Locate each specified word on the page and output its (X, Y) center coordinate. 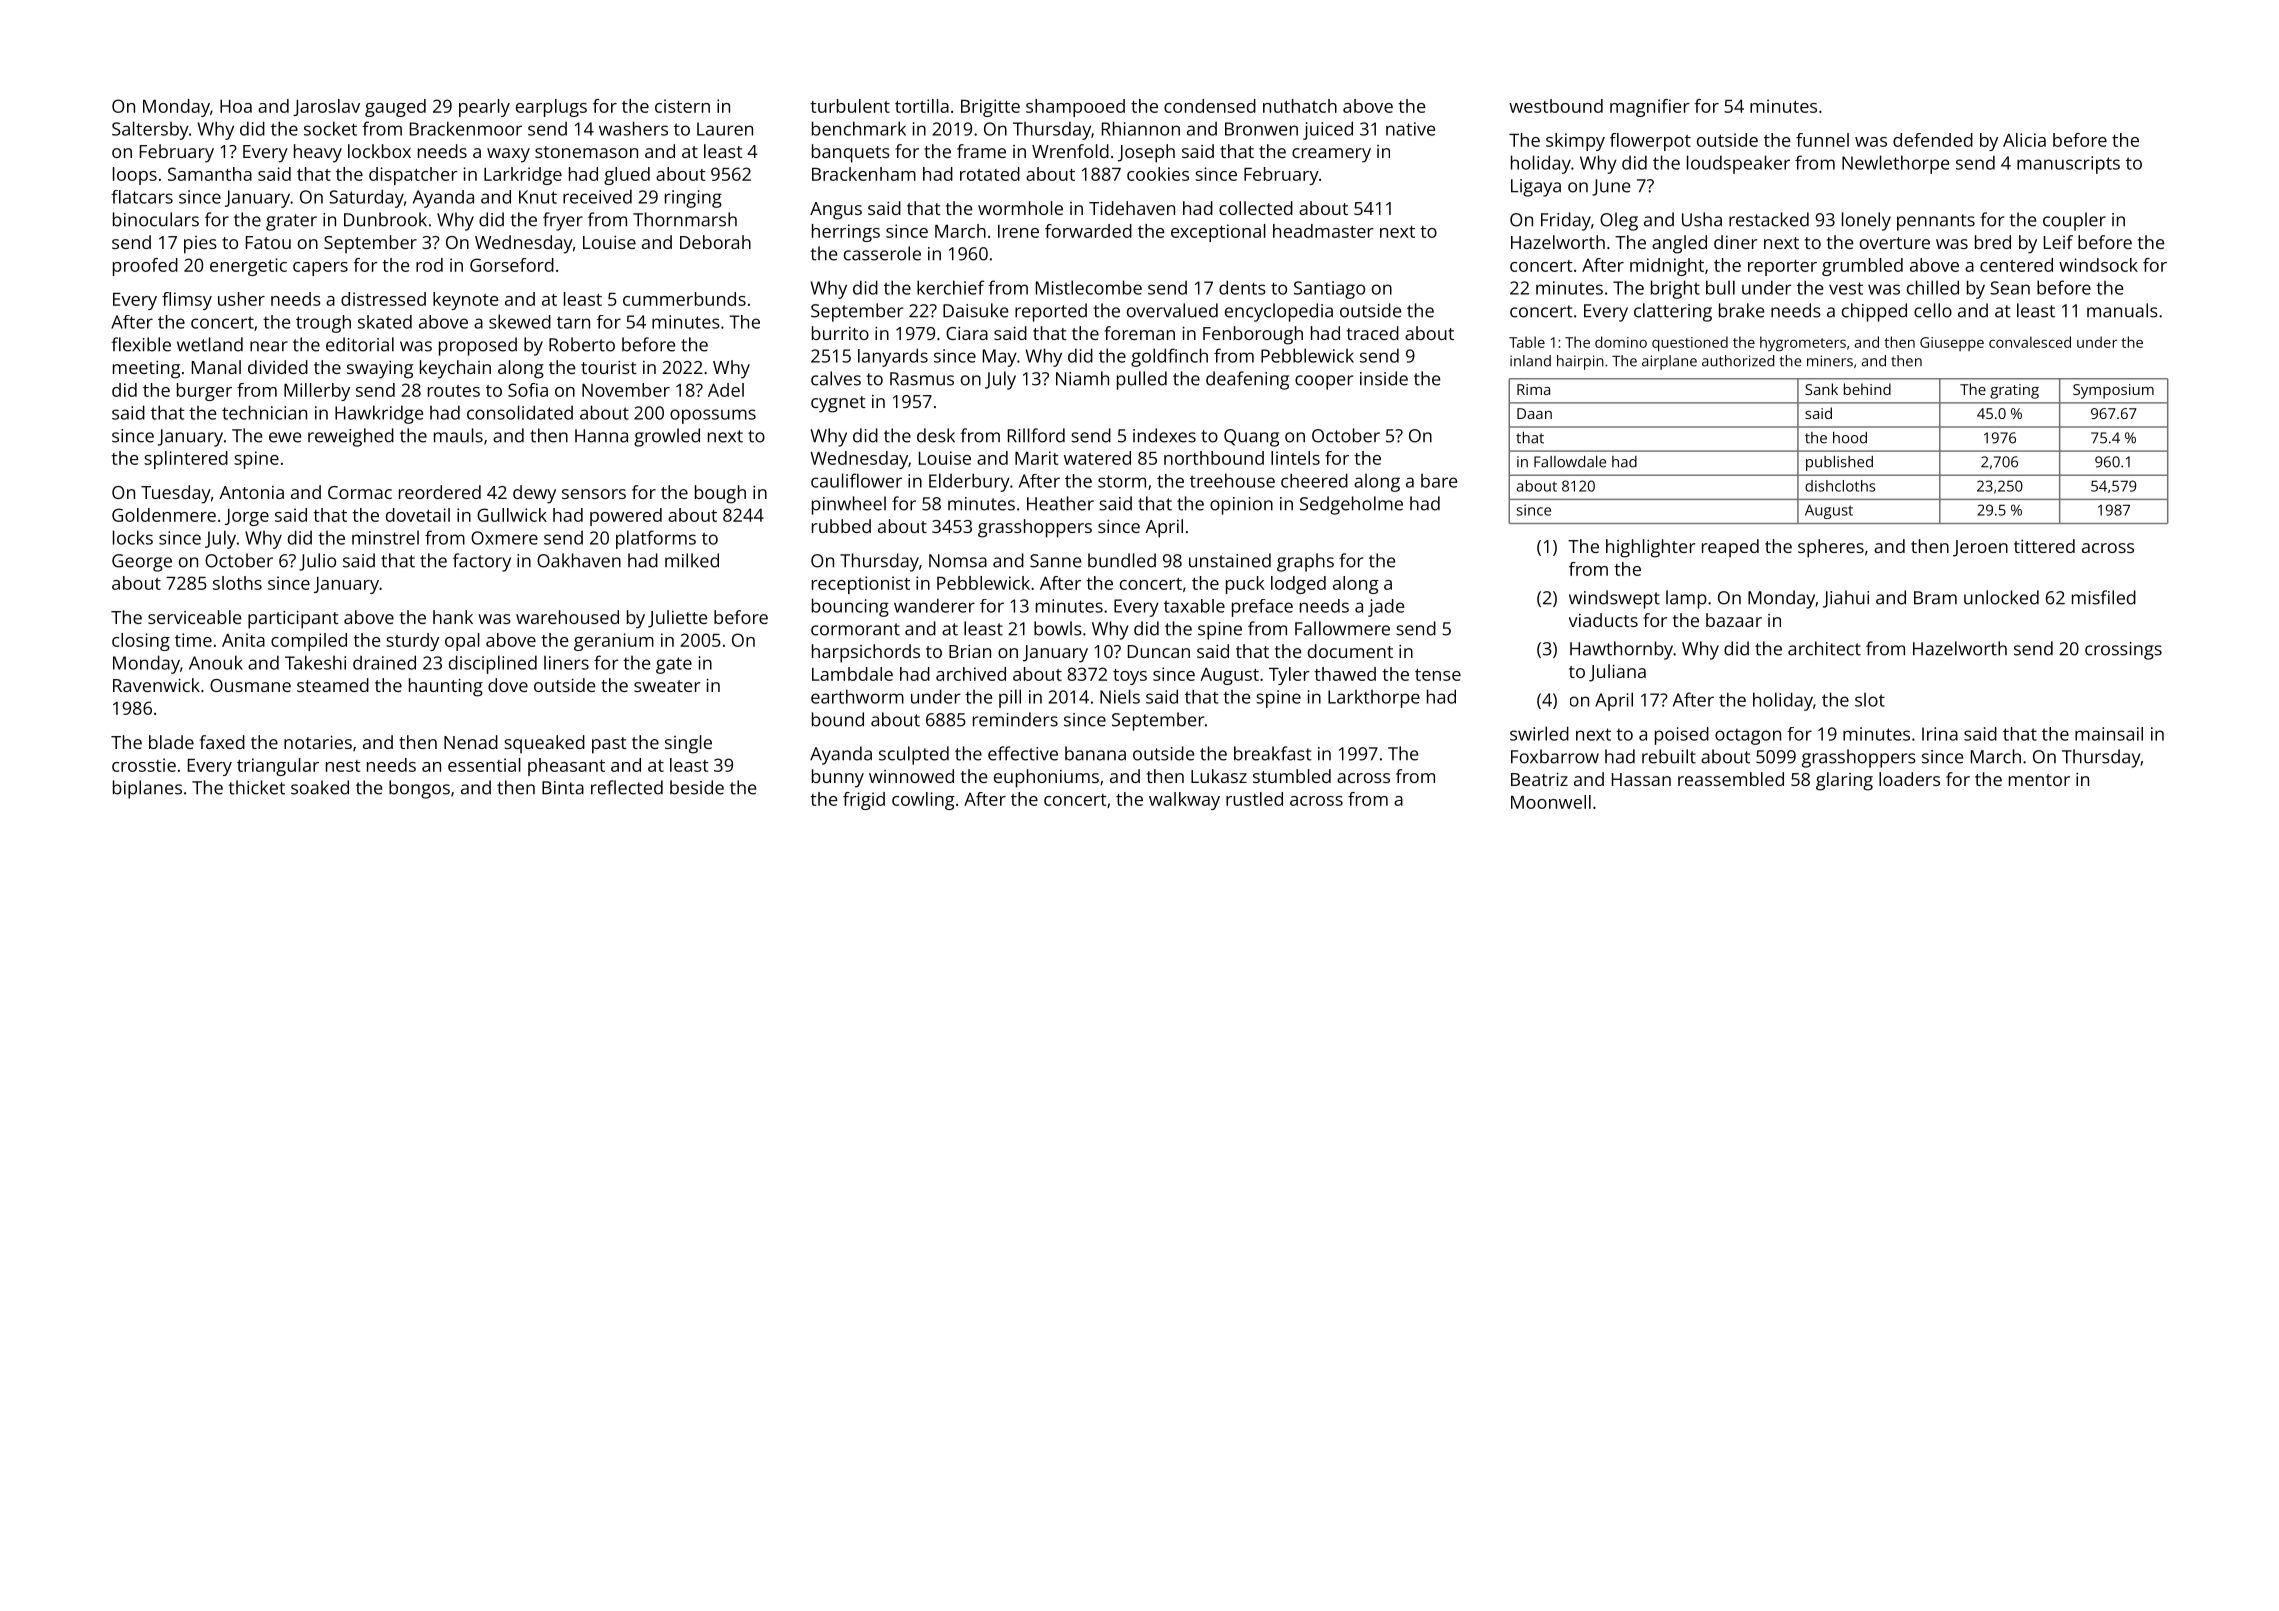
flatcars (142, 197)
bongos (419, 789)
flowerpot (1650, 142)
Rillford (1036, 435)
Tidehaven (1132, 208)
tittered (2044, 546)
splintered (186, 460)
